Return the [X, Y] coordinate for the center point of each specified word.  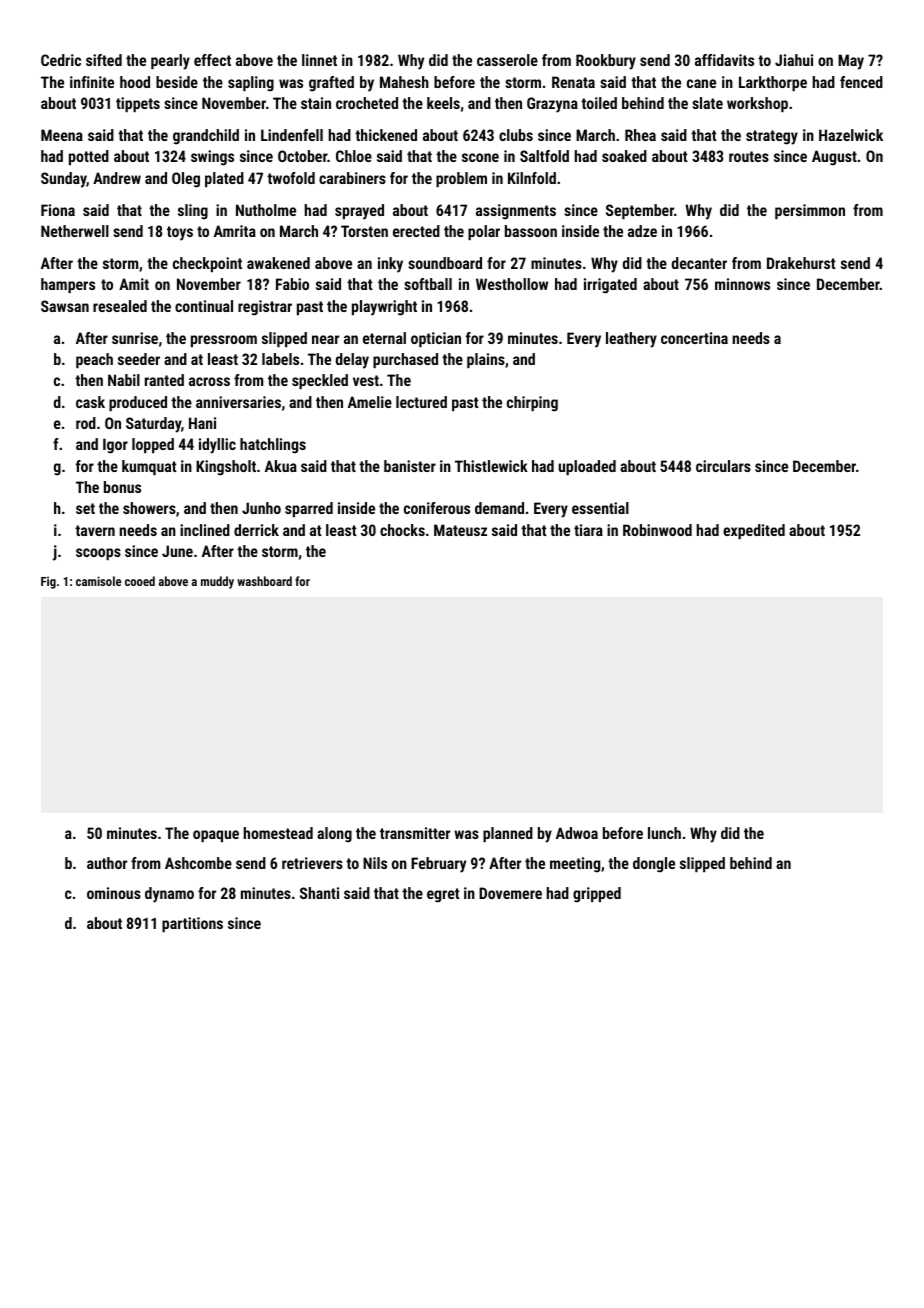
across [209, 381]
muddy [217, 582]
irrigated [610, 286]
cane [701, 83]
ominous [114, 893]
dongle [654, 865]
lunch [664, 833]
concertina [694, 338]
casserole [507, 60]
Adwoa [577, 833]
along [334, 835]
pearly [170, 62]
